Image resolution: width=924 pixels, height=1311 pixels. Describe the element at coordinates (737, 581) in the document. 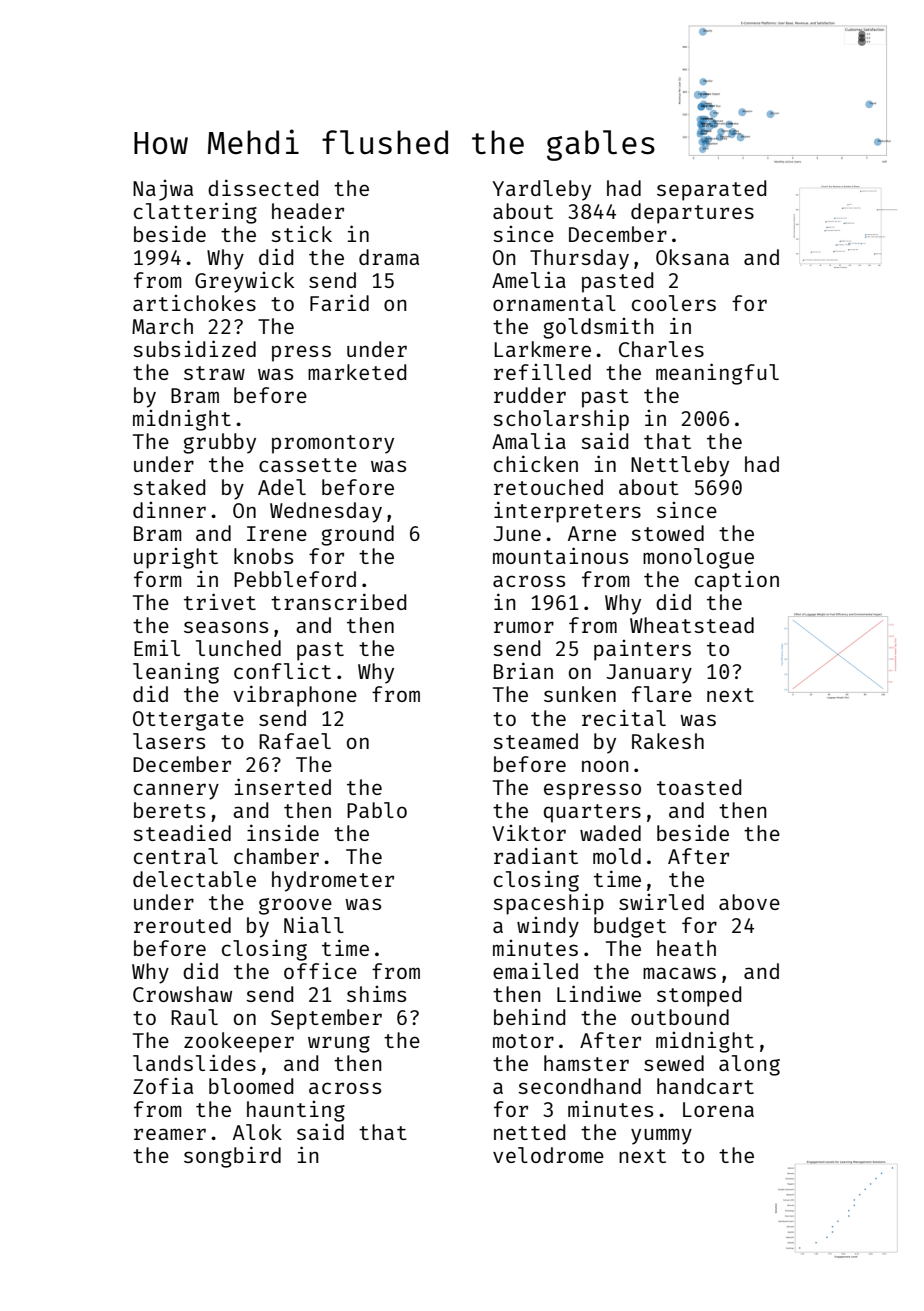

I see `caption` at that location.
